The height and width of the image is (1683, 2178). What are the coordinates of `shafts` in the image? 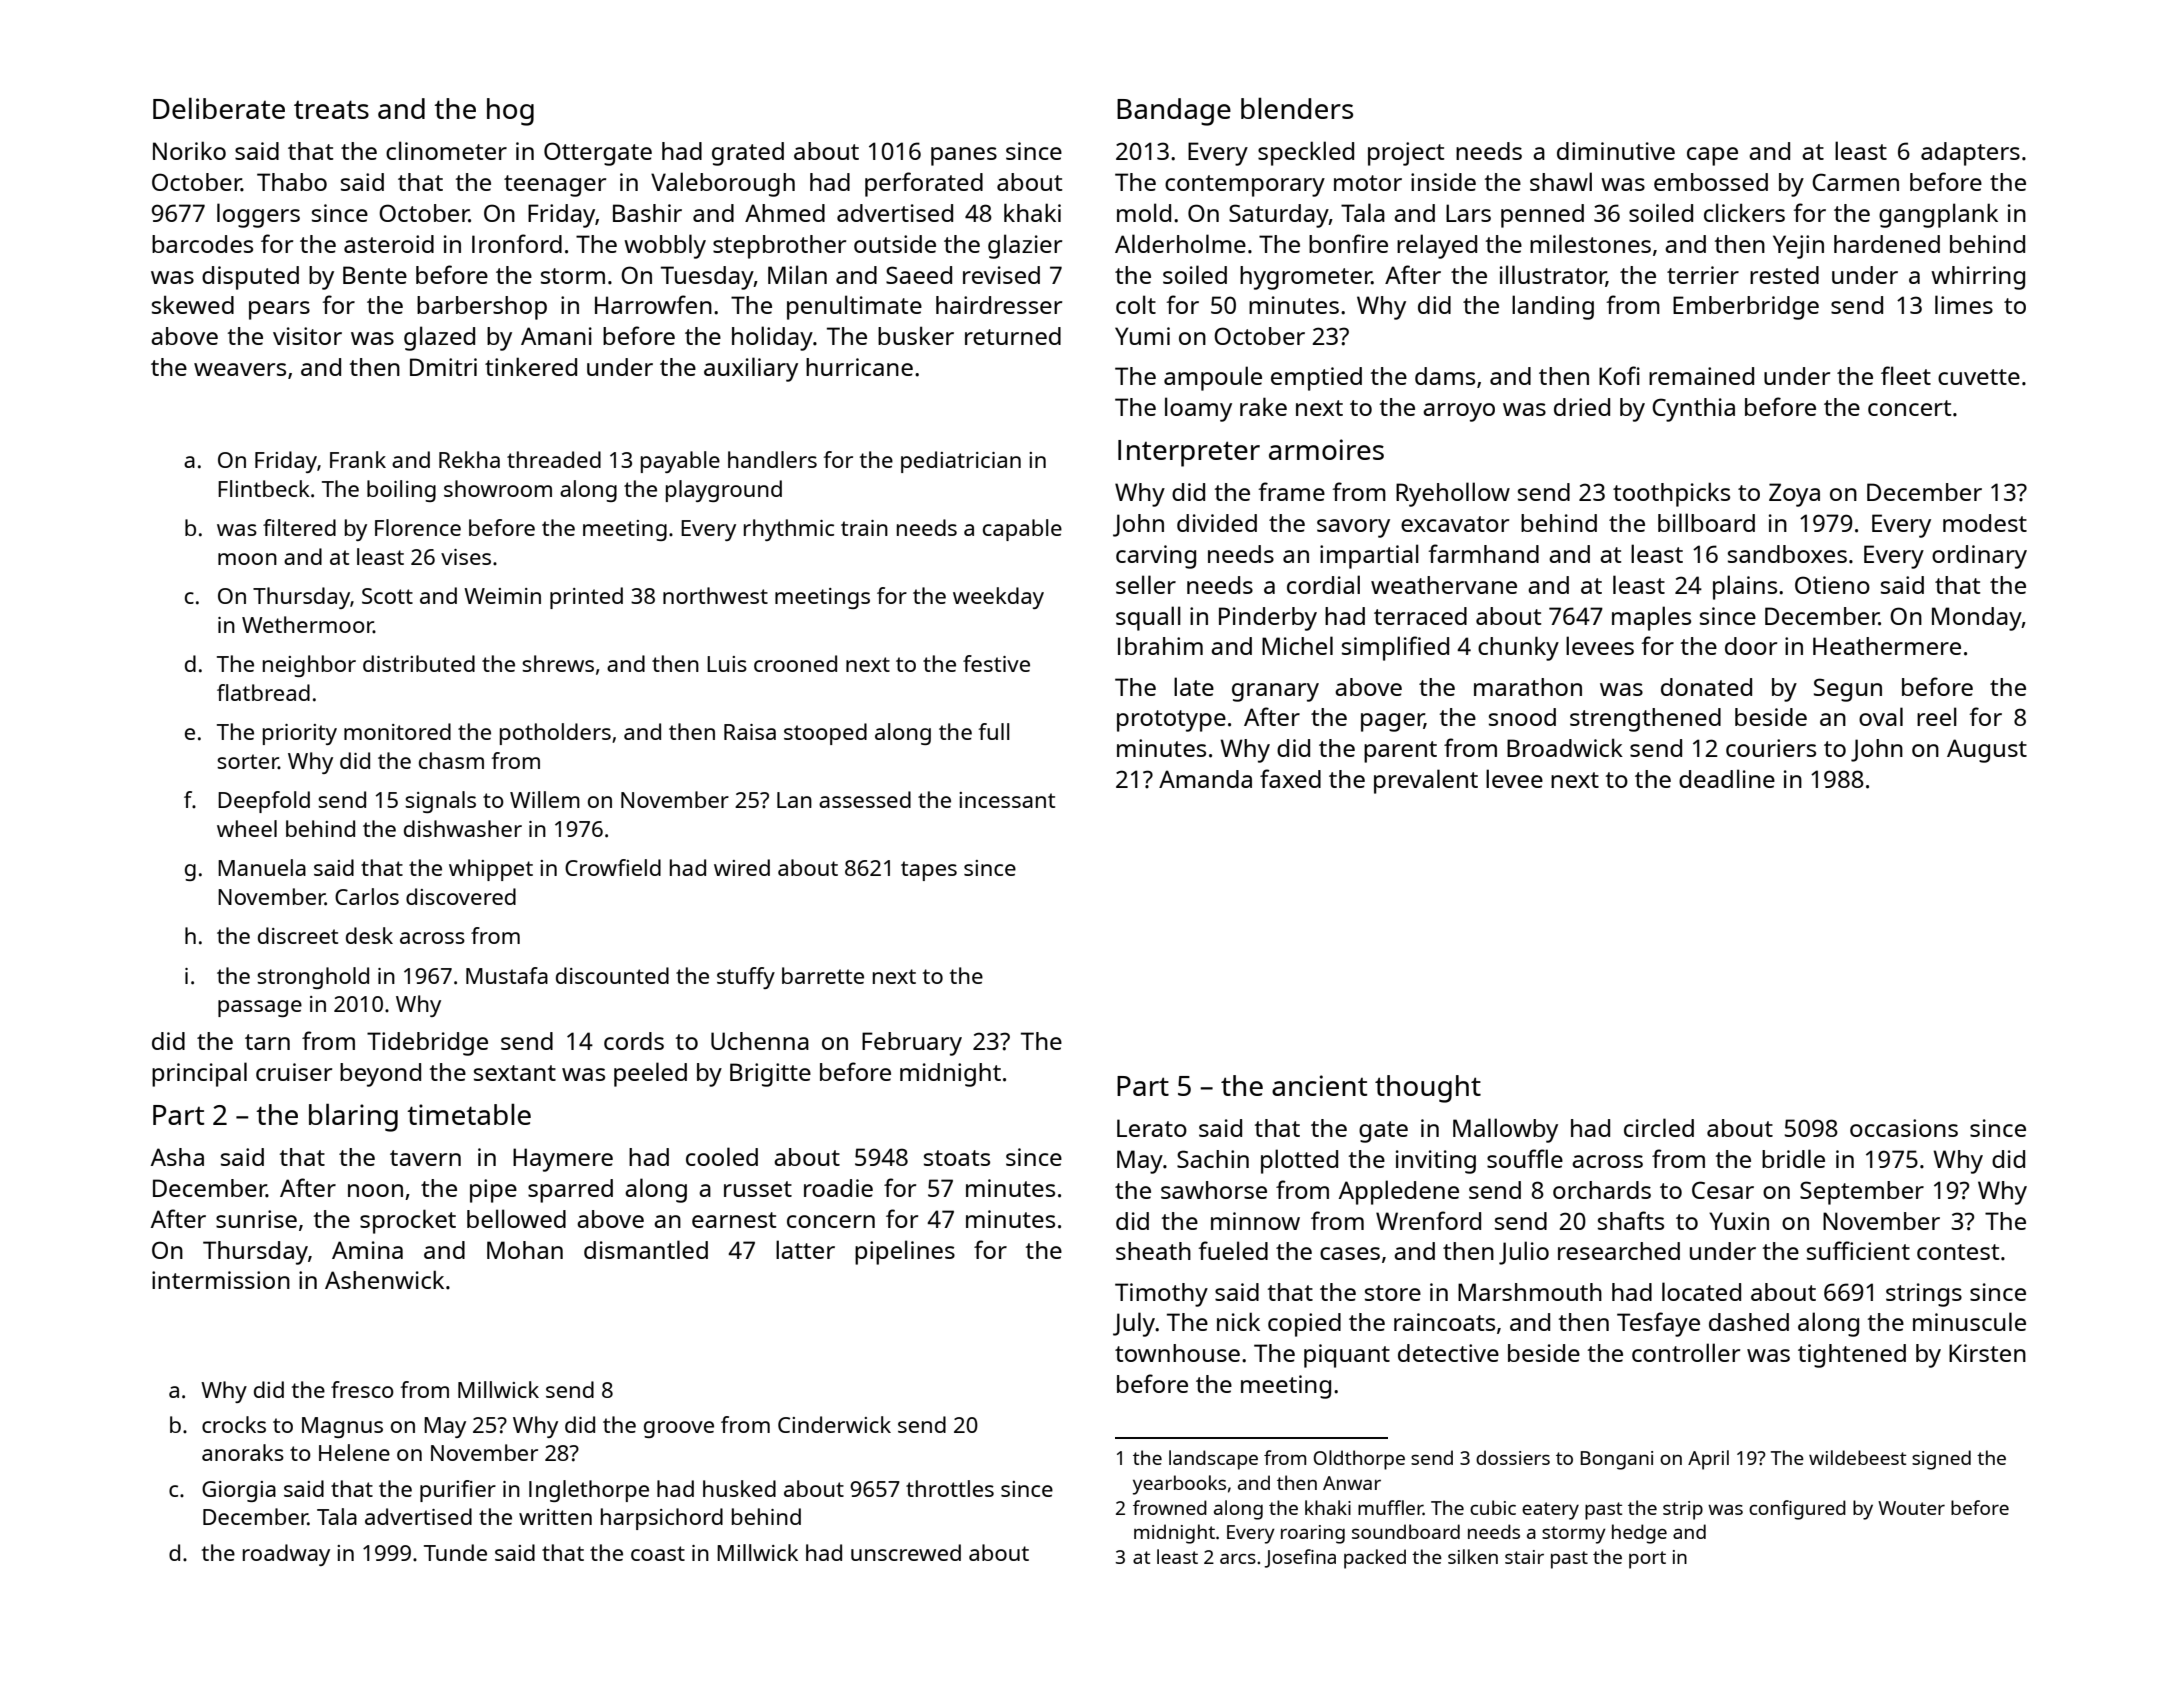 It's located at (1631, 1220).
